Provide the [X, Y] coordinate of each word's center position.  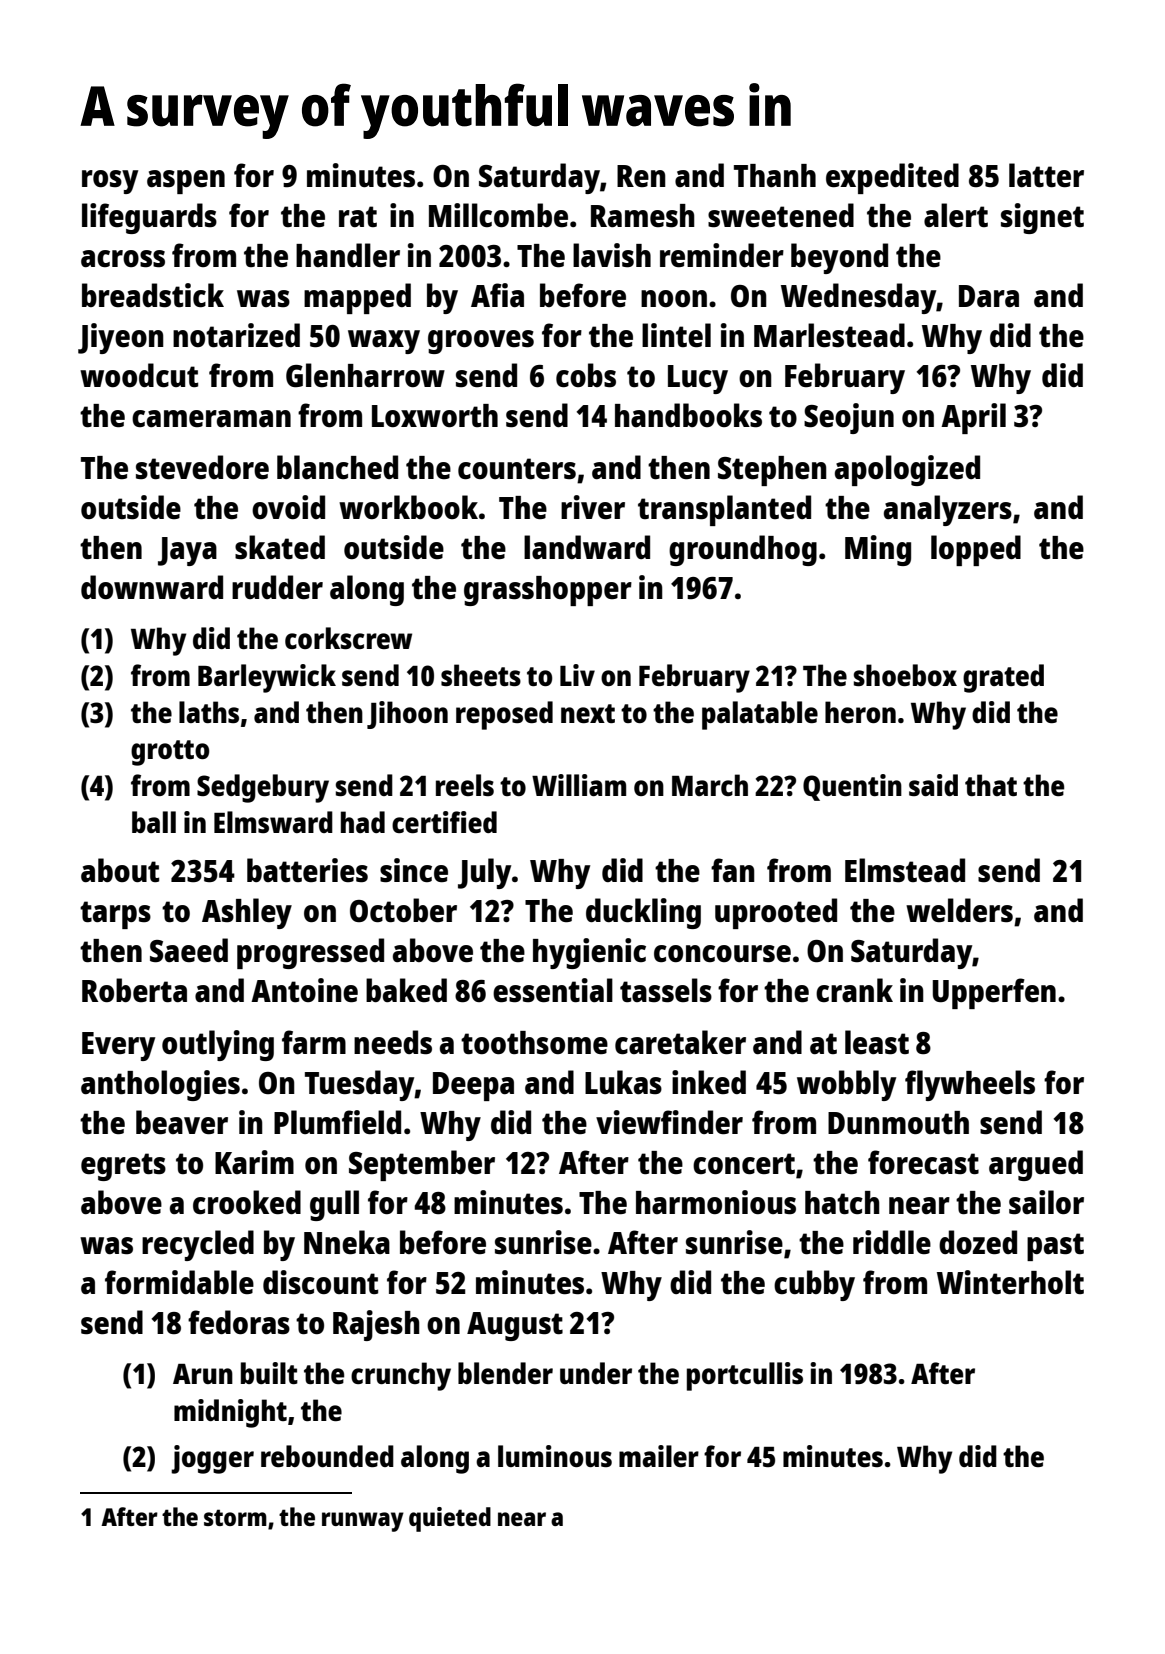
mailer [659, 1456]
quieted [450, 1519]
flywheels [970, 1085]
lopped [976, 550]
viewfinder [669, 1122]
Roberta [134, 990]
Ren [641, 176]
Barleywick [267, 678]
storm [235, 1517]
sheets [481, 675]
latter [1046, 175]
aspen [186, 182]
